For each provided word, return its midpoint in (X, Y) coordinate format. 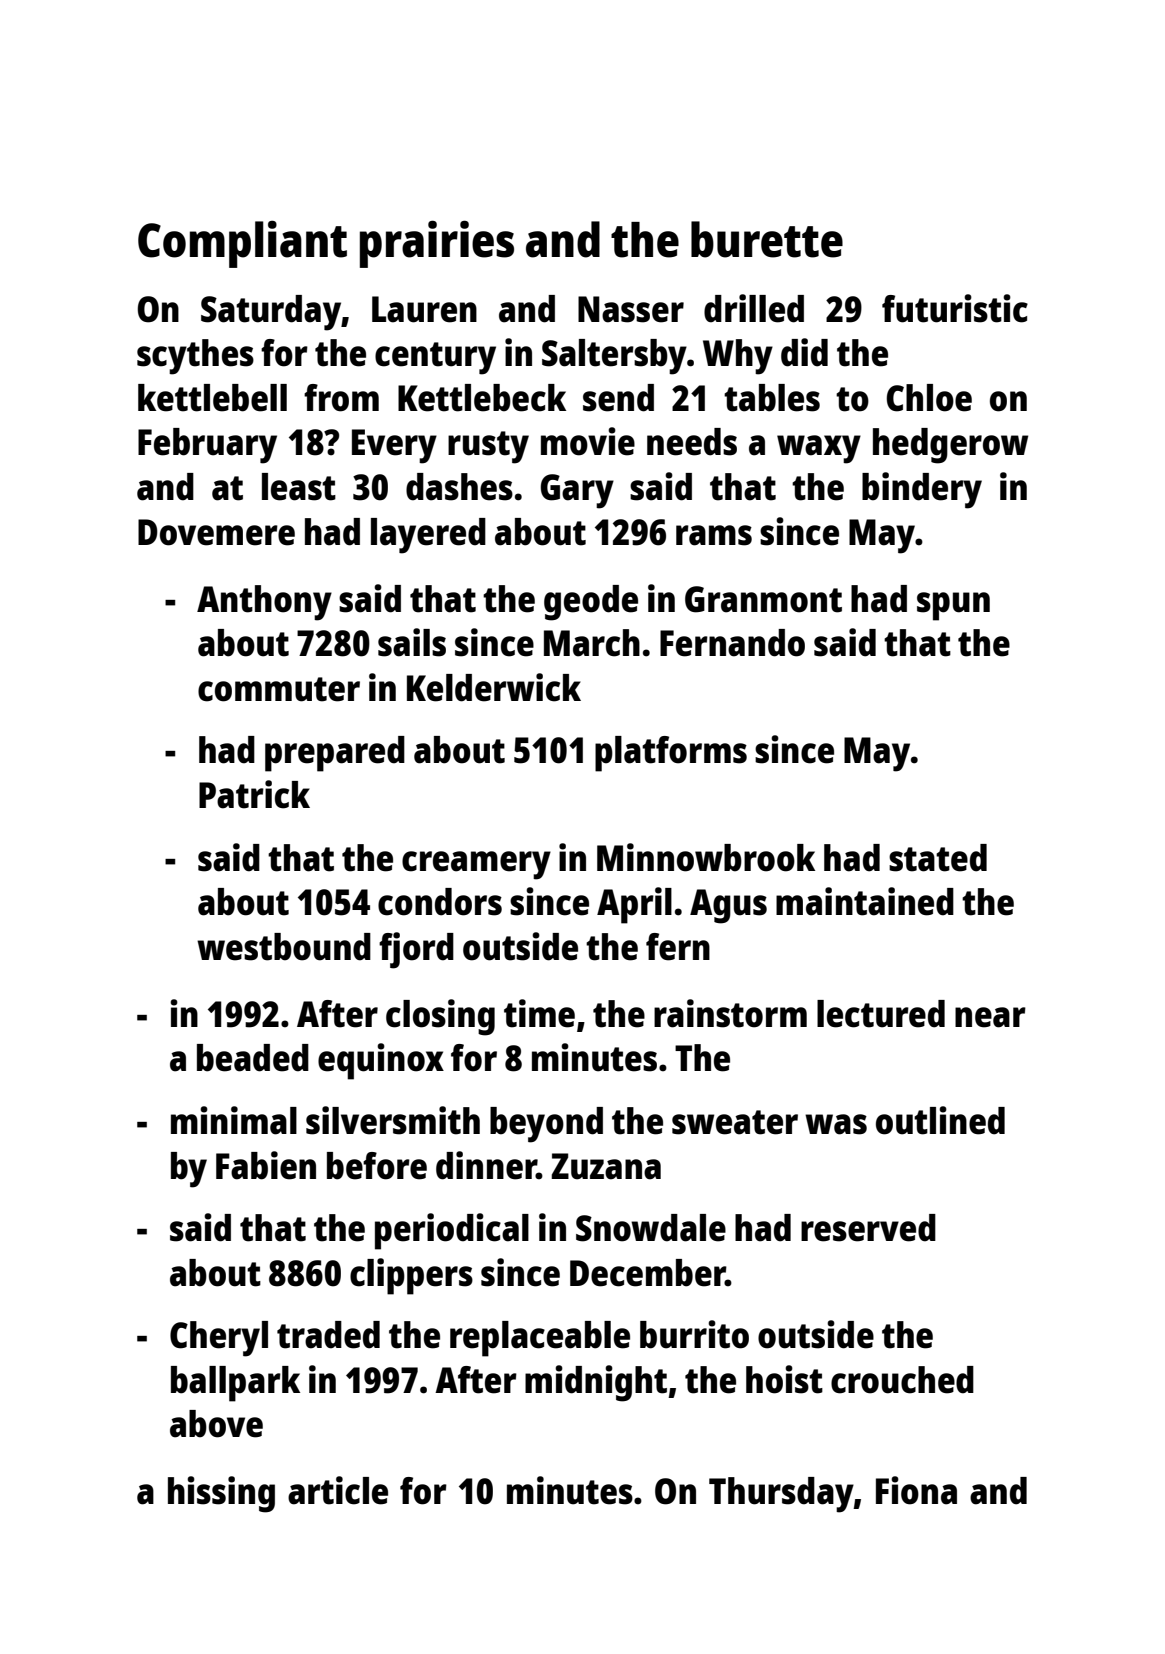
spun (953, 606)
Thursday (781, 1495)
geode (591, 603)
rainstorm (730, 1013)
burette (767, 239)
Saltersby (614, 357)
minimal (234, 1120)
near (990, 1017)
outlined (940, 1120)
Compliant (242, 244)
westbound (284, 947)
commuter (279, 689)
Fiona (916, 1490)
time (539, 1013)
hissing (221, 1494)
